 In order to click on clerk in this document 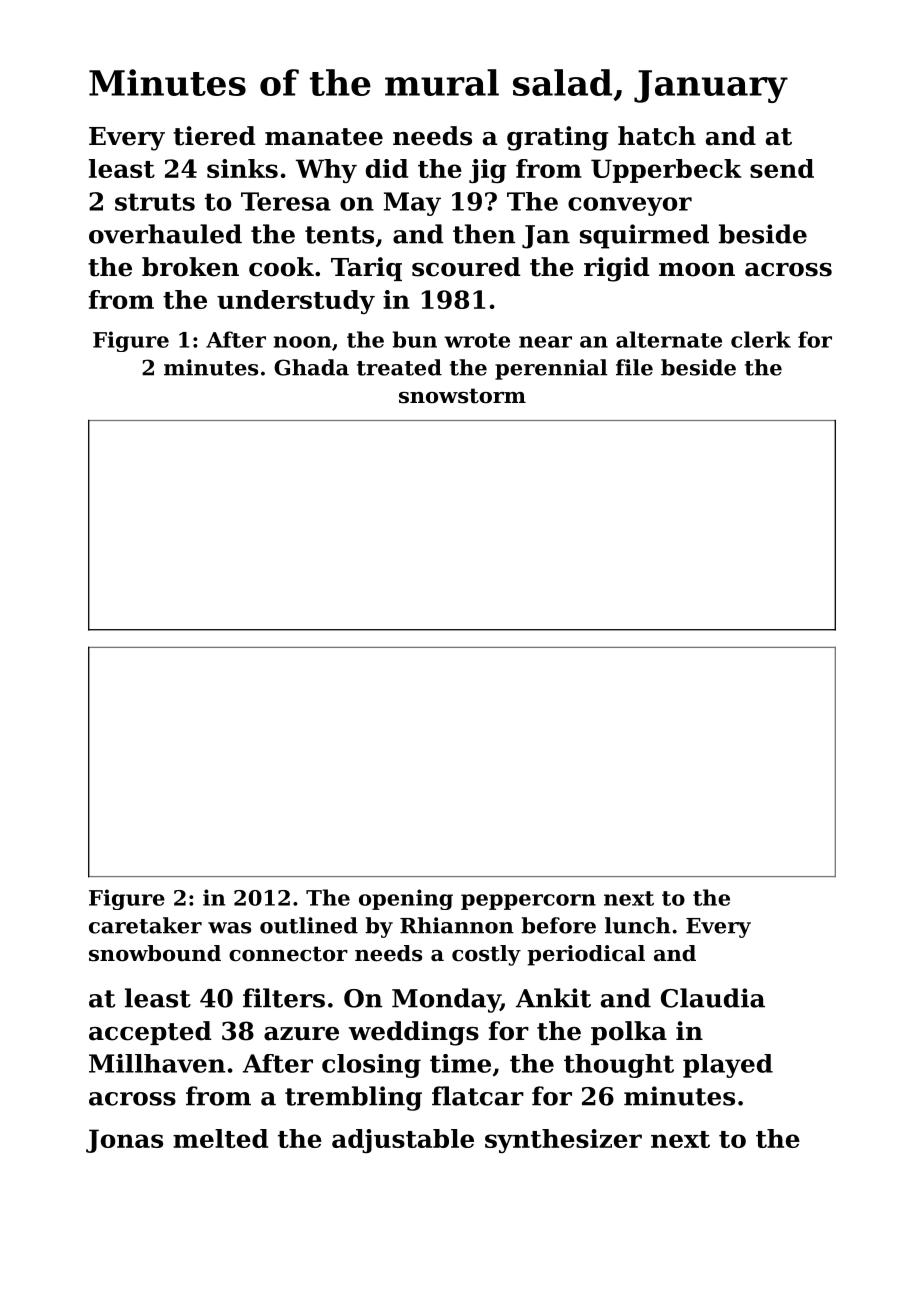, I will do `click(761, 339)`.
